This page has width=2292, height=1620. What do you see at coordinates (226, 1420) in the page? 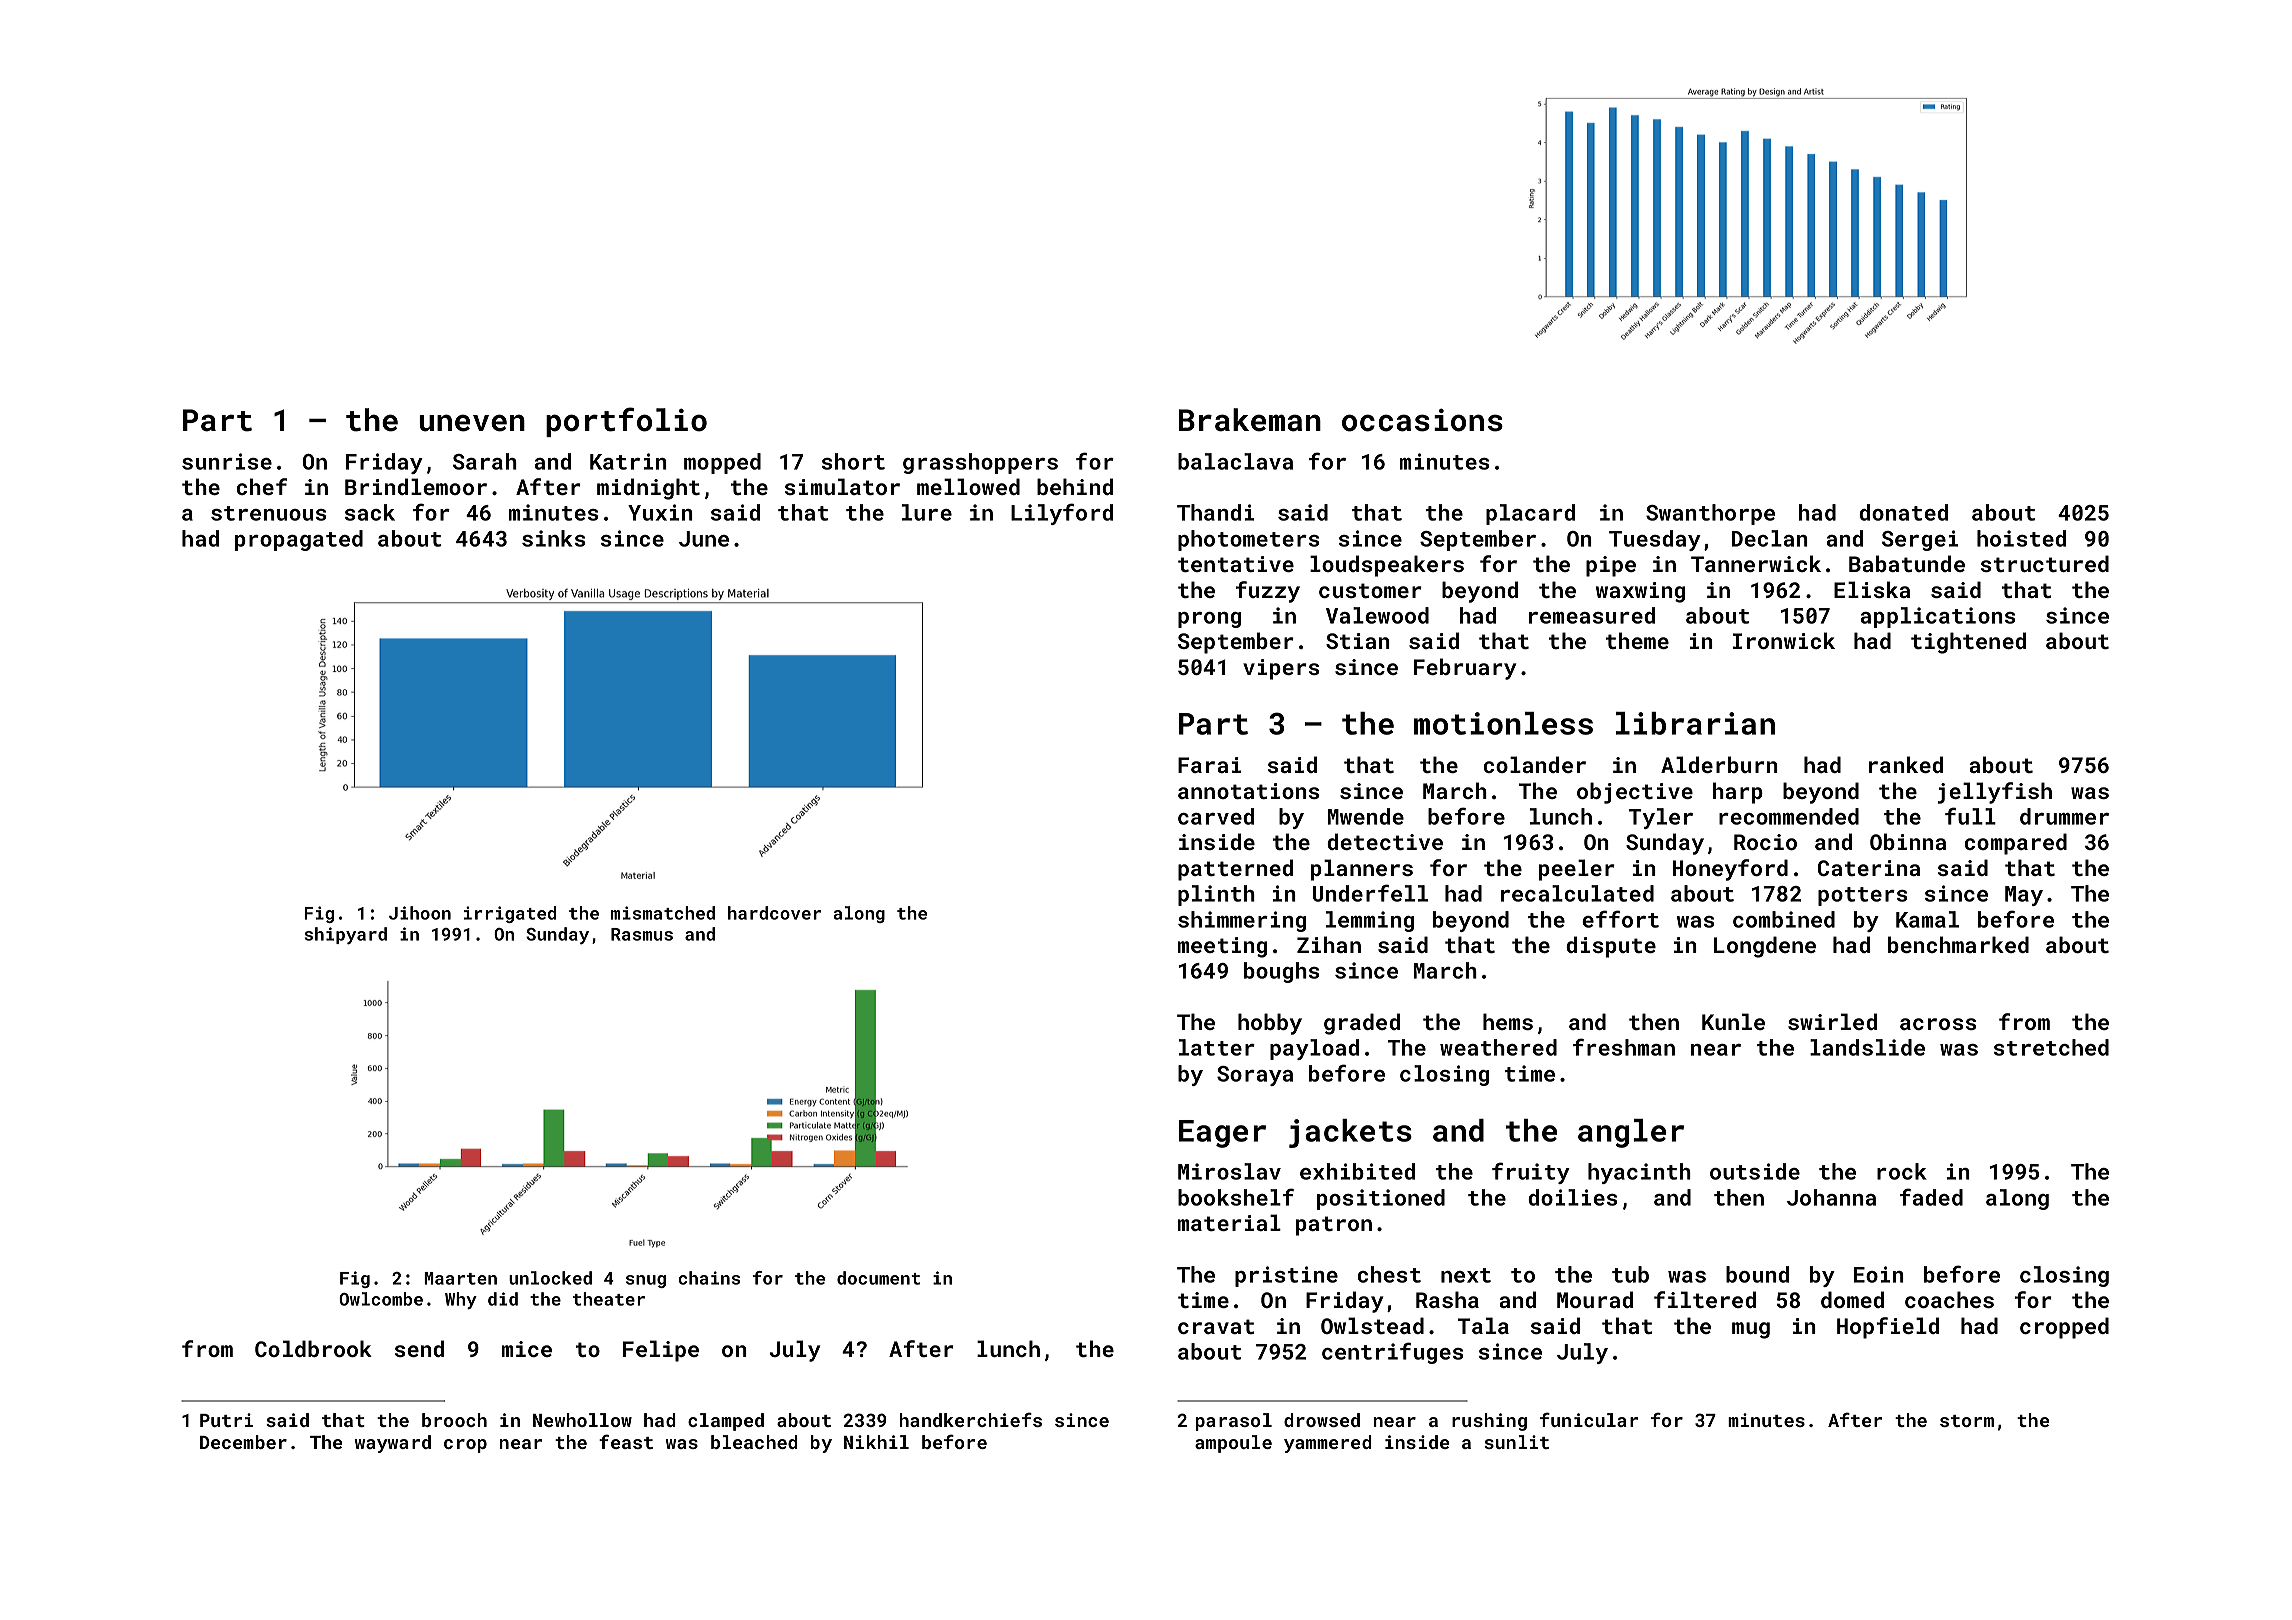
I see `Putri` at bounding box center [226, 1420].
